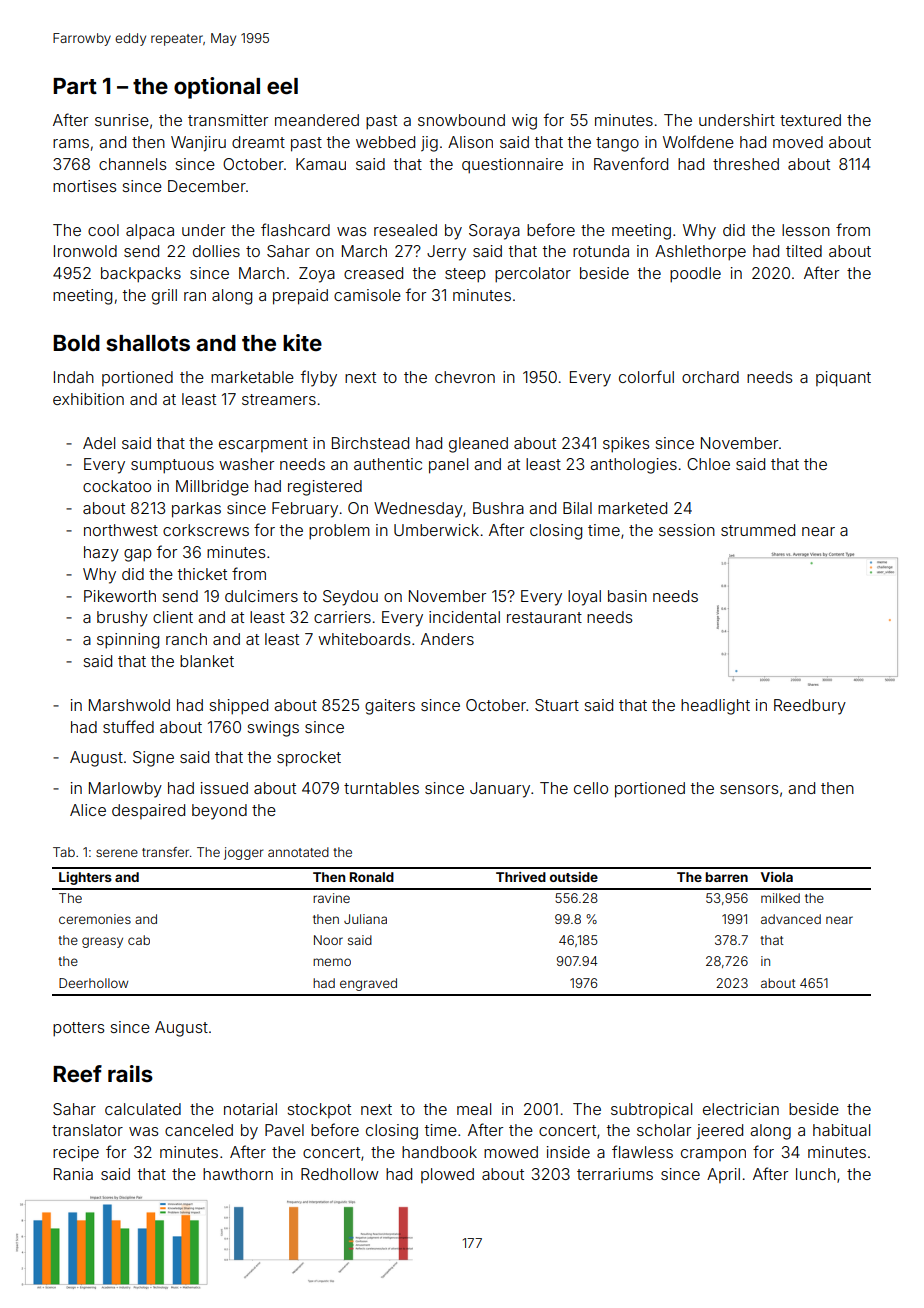  I want to click on plowed, so click(447, 1175).
